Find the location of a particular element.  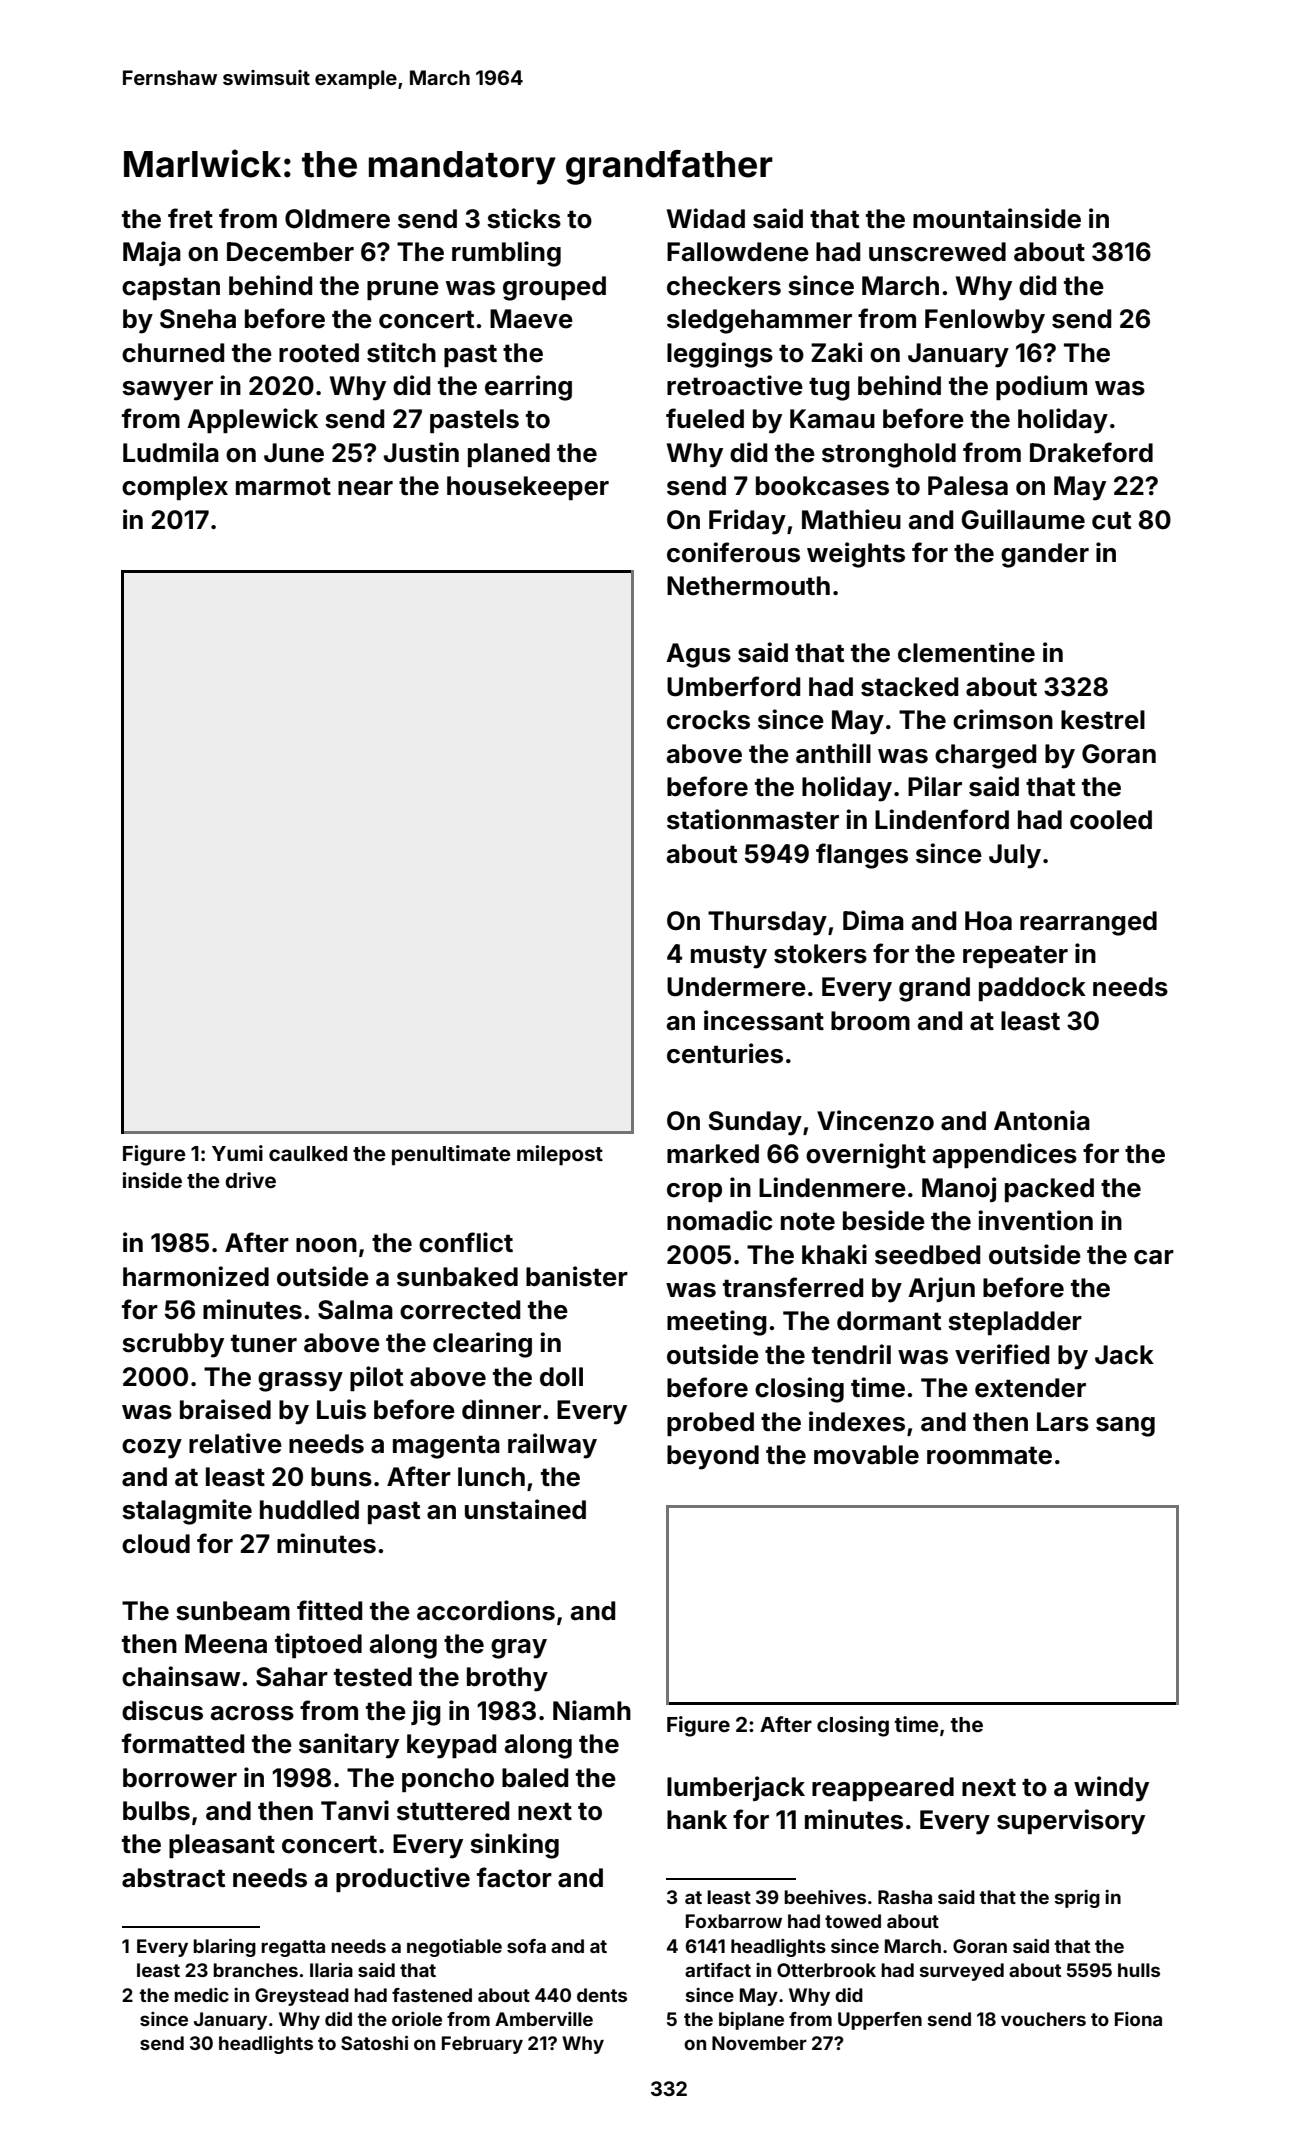

Yumi is located at coordinates (237, 1153).
